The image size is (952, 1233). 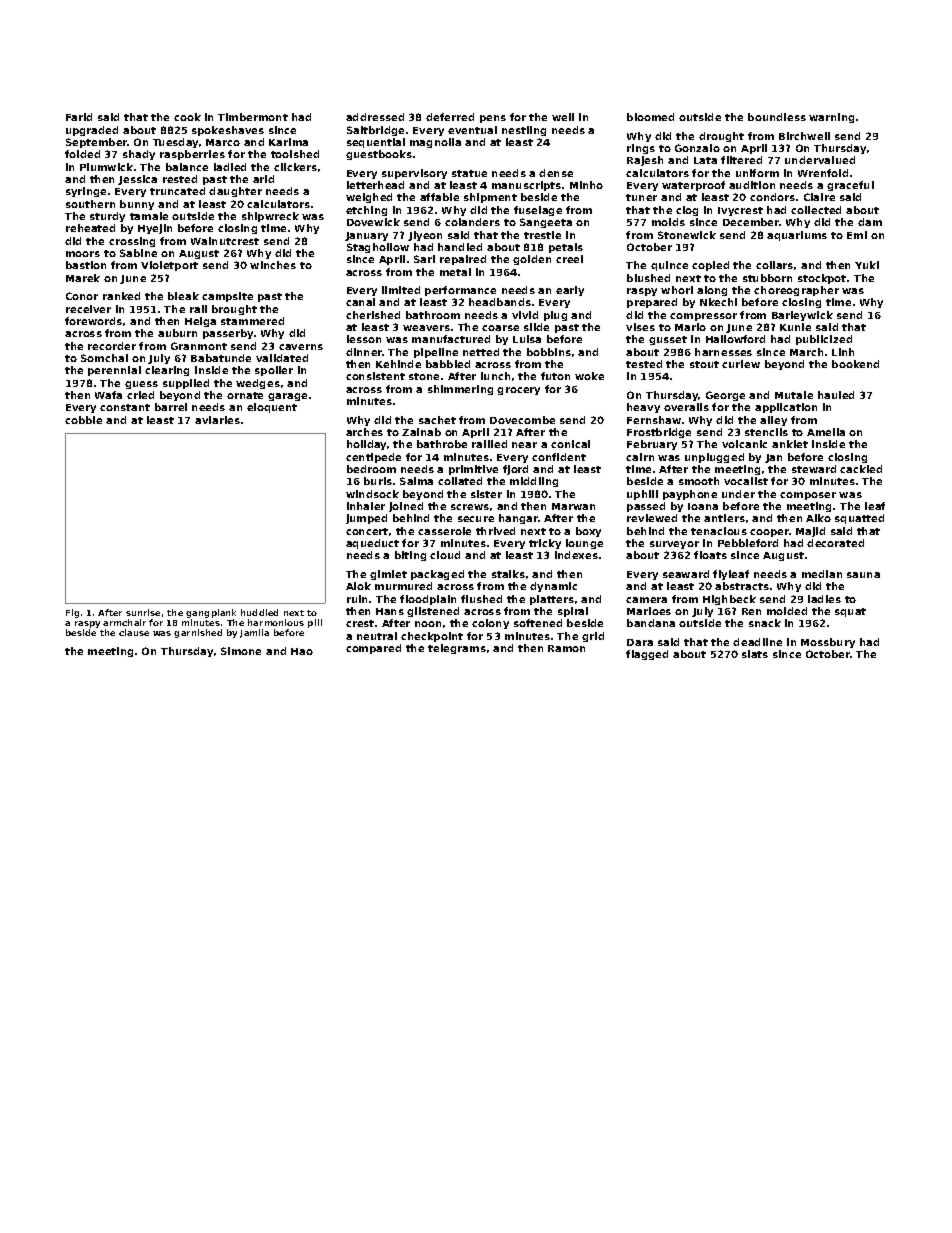 I want to click on weighed, so click(x=369, y=198).
